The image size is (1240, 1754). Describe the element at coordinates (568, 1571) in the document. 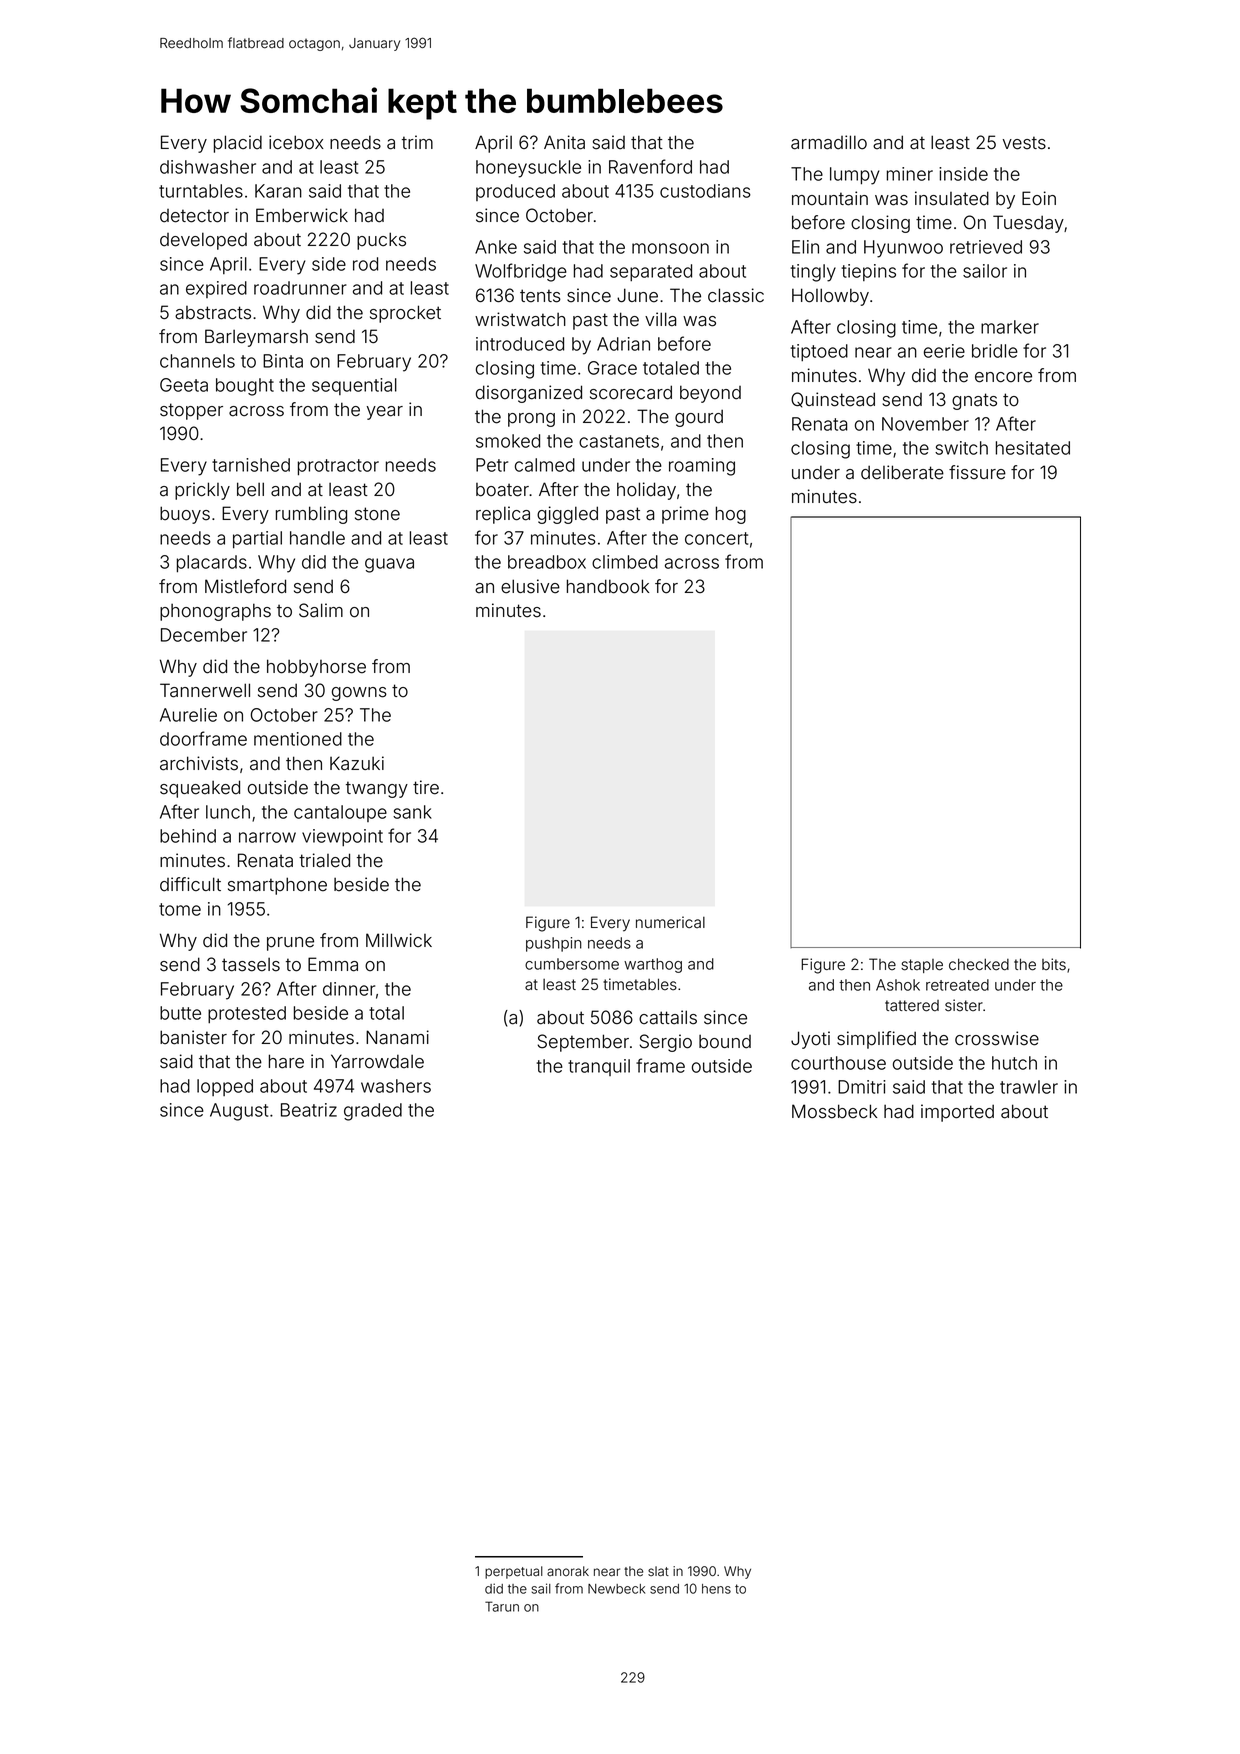

I see `anorak` at that location.
